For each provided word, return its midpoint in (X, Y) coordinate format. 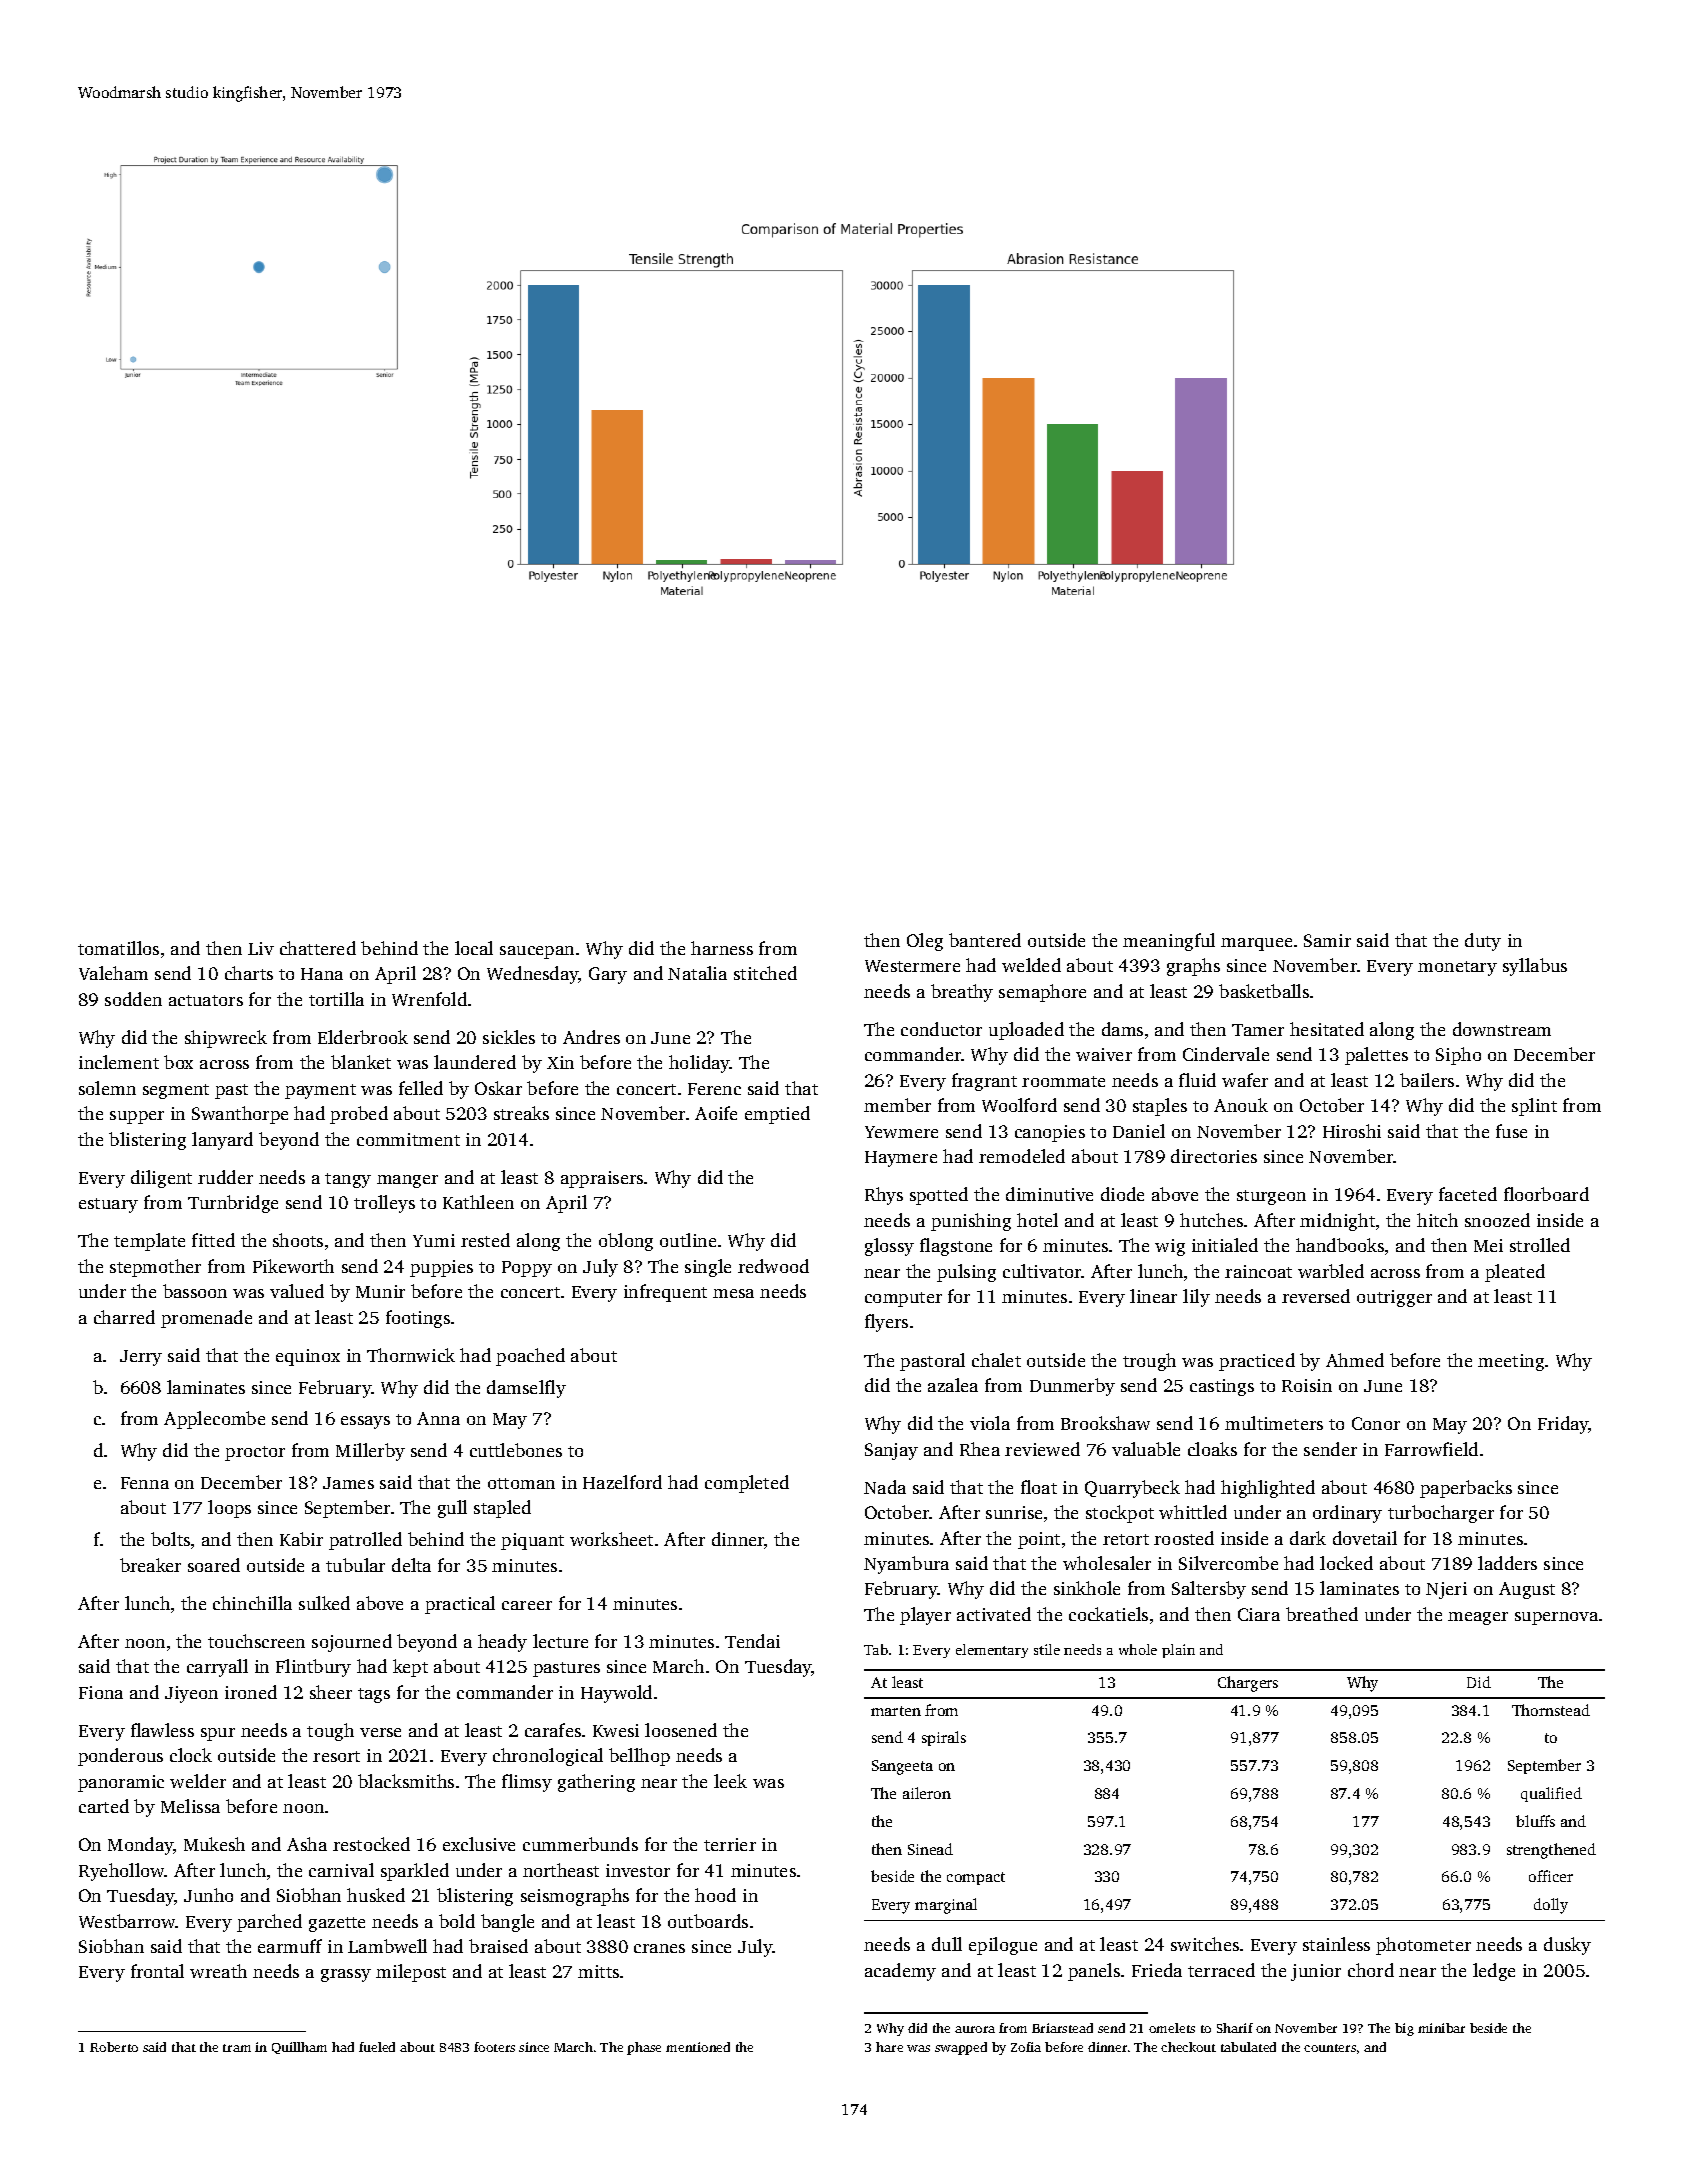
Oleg (925, 942)
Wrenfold (429, 999)
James (348, 1483)
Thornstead (1551, 1710)
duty (1483, 942)
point (1039, 1540)
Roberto (114, 2047)
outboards (708, 1921)
